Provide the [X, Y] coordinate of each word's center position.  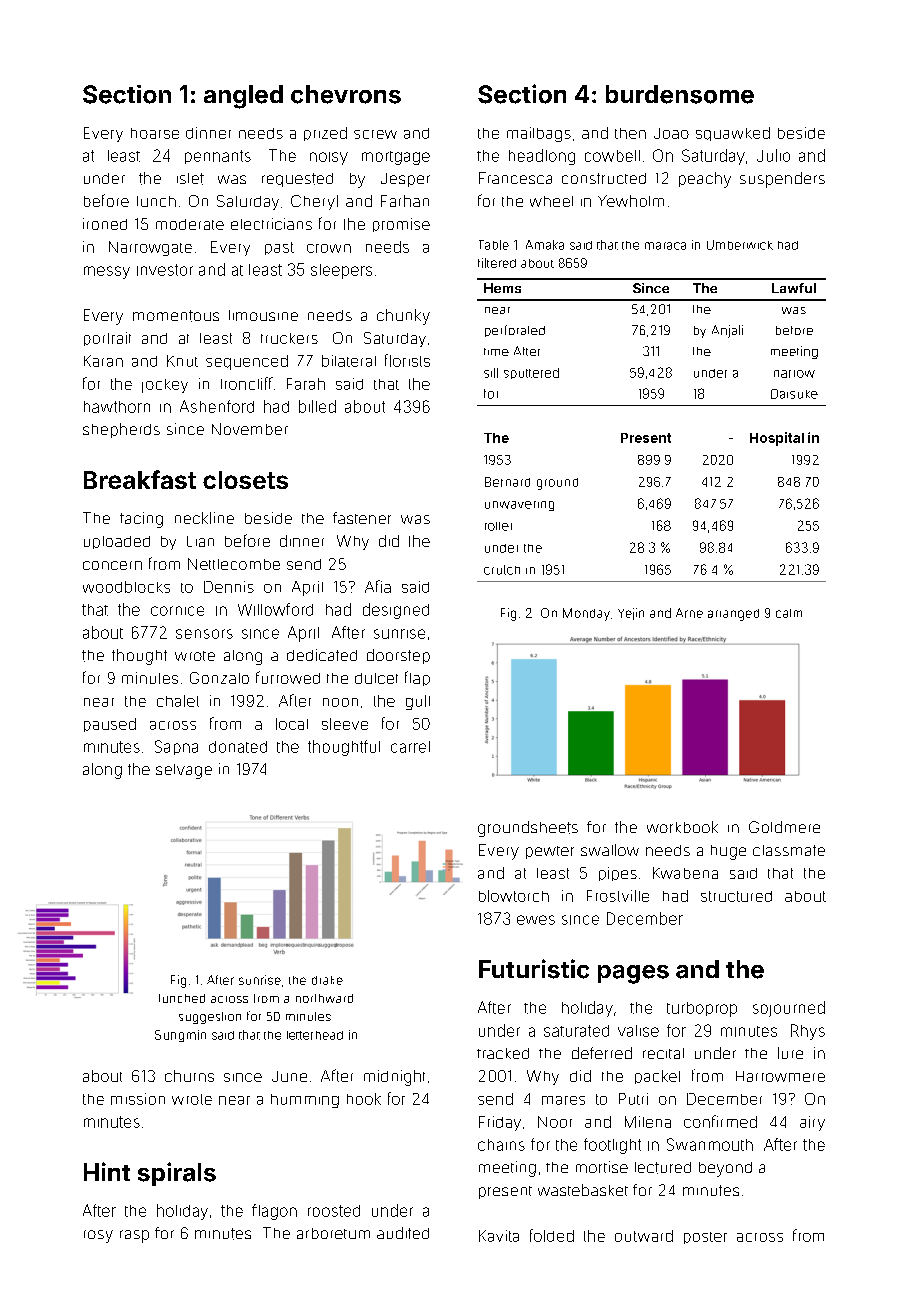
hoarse [155, 133]
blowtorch [514, 896]
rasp [134, 1236]
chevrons [346, 94]
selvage [184, 771]
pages [633, 974]
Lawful [794, 288]
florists [407, 360]
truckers [289, 338]
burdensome [680, 94]
